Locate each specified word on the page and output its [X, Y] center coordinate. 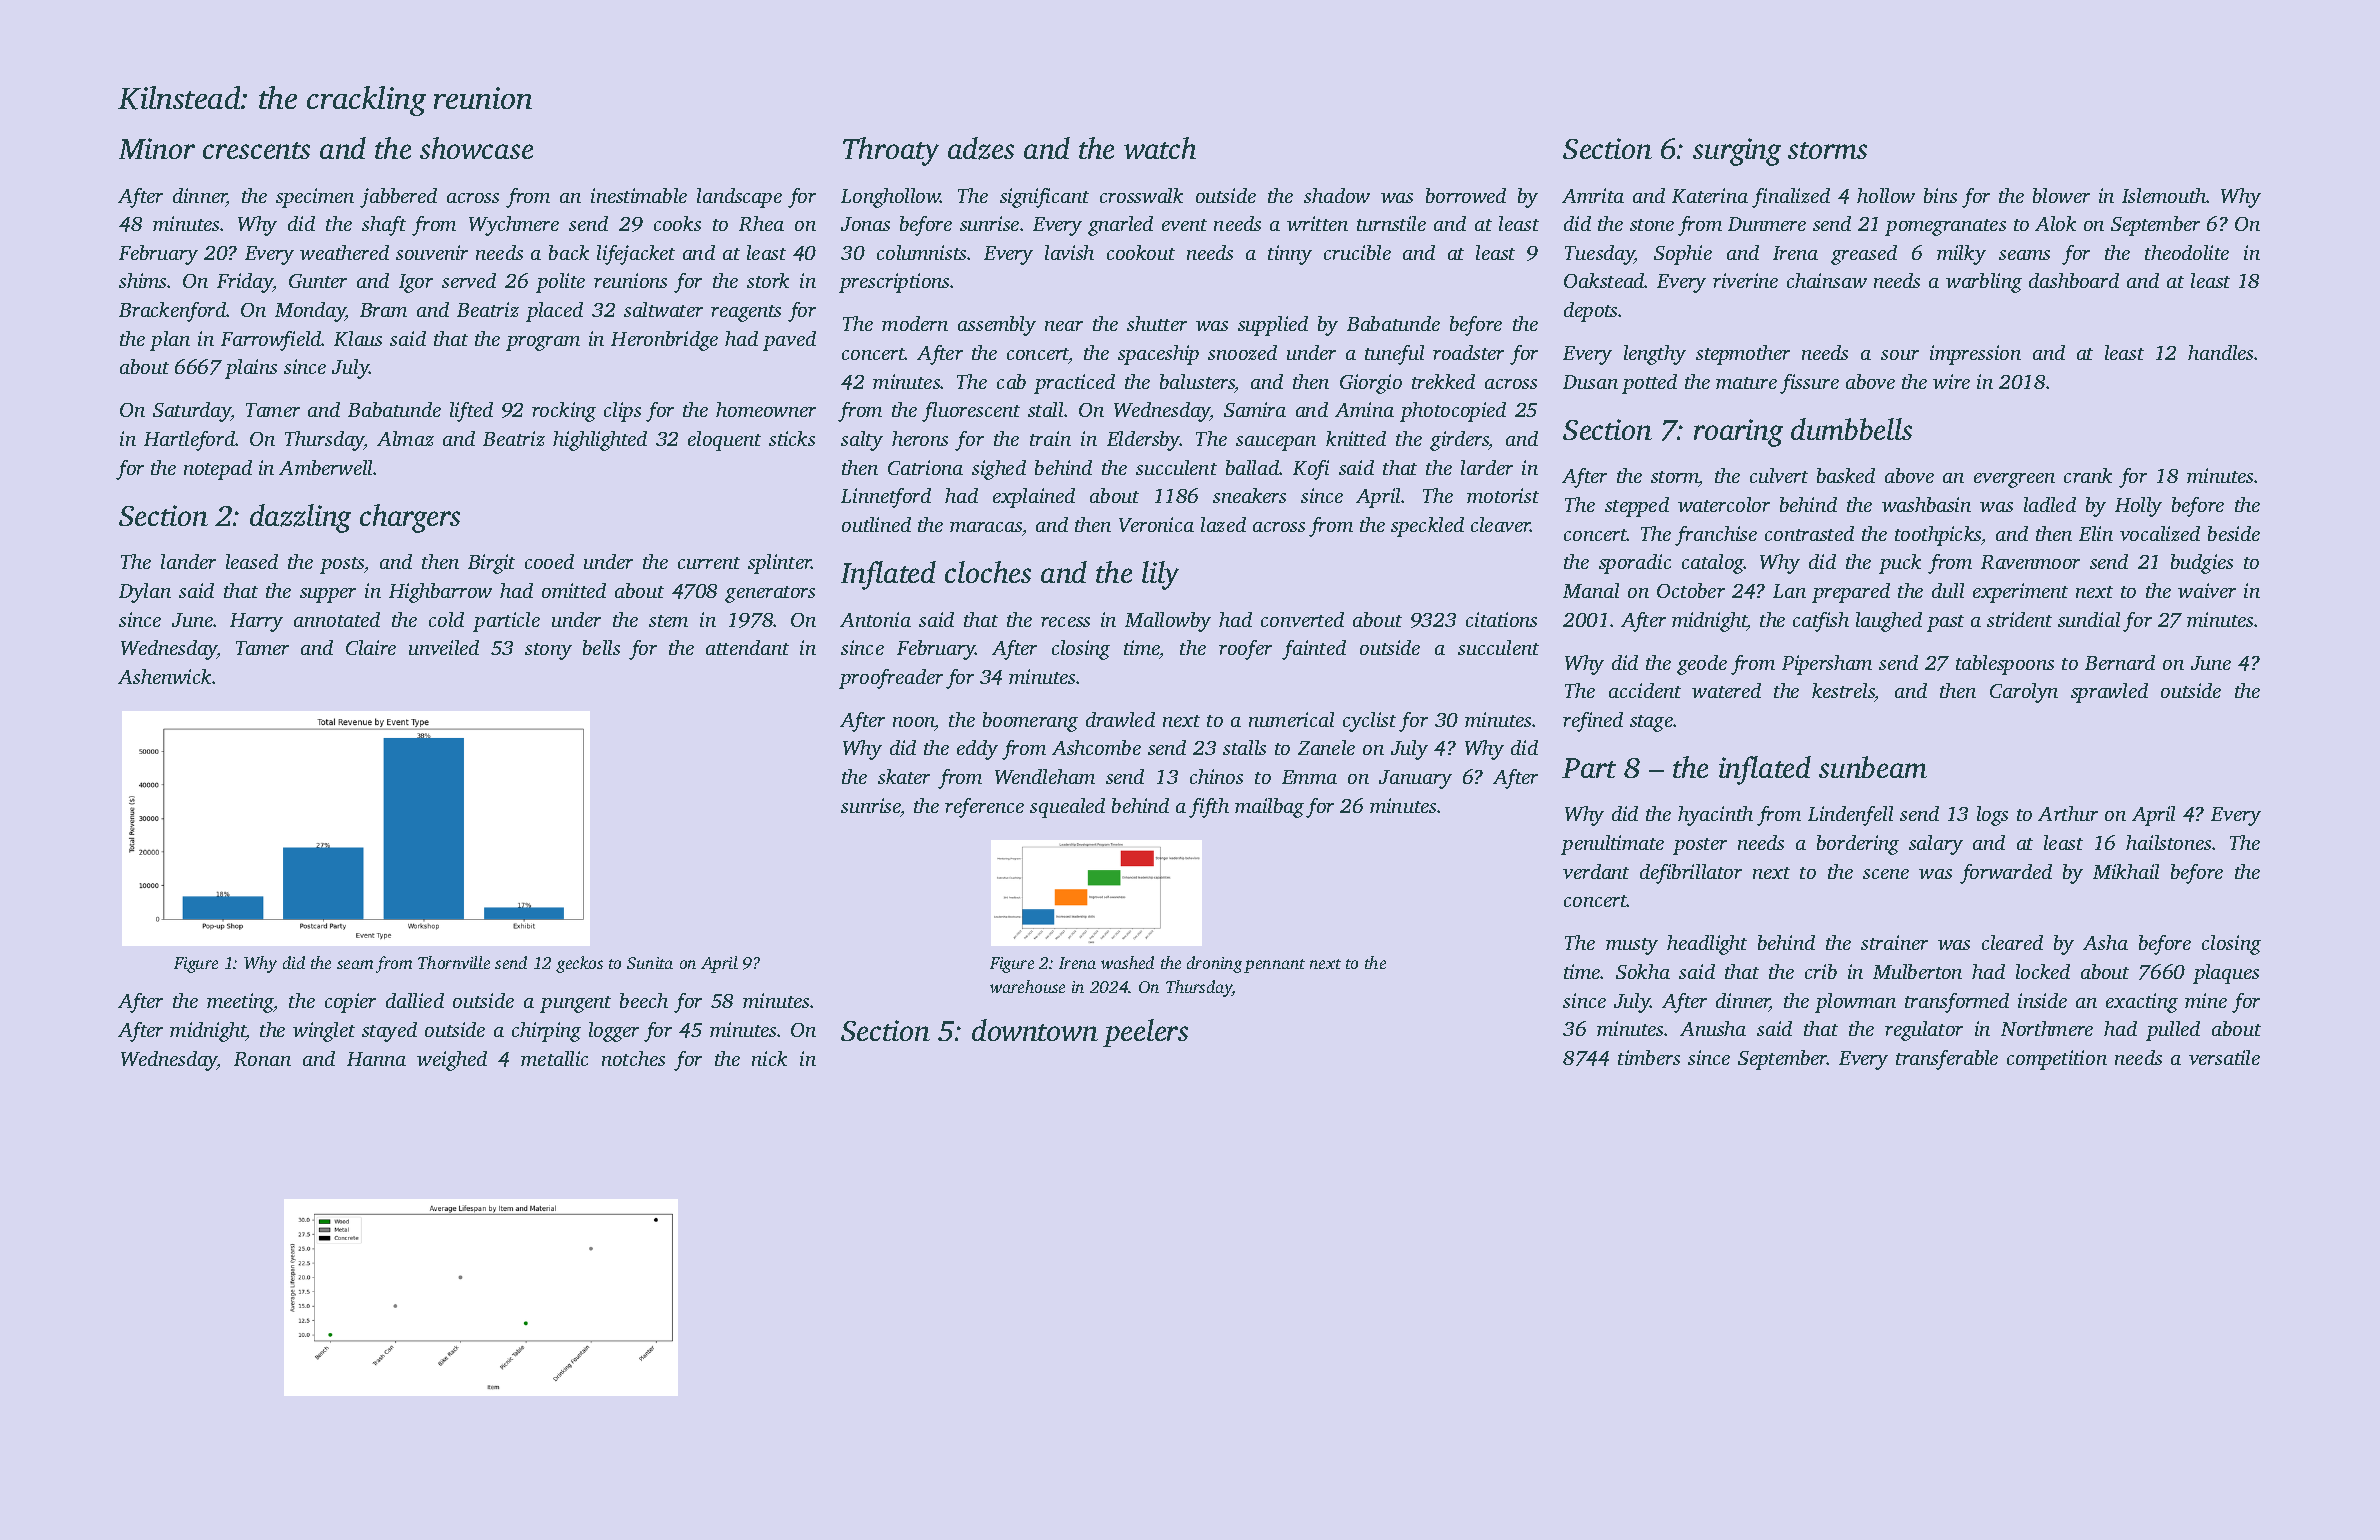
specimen [315, 198]
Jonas [865, 224]
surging [1737, 152]
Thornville [454, 962]
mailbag [1269, 808]
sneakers [1249, 495]
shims [143, 280]
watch [1160, 148]
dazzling [300, 518]
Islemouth [2164, 195]
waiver [2207, 590]
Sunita [650, 963]
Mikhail [2126, 871]
